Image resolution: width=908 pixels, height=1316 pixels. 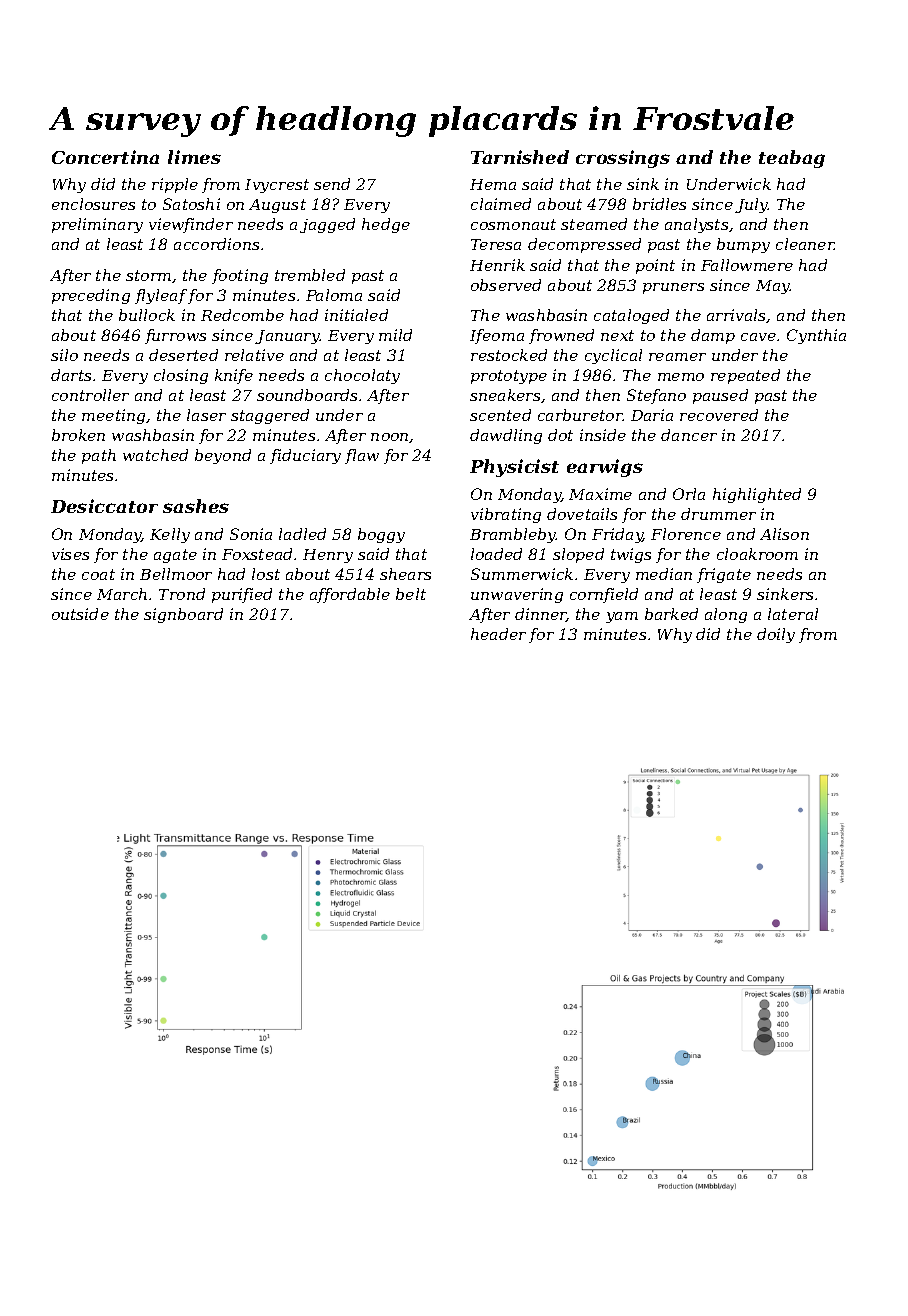 I want to click on enclosures, so click(x=93, y=204).
